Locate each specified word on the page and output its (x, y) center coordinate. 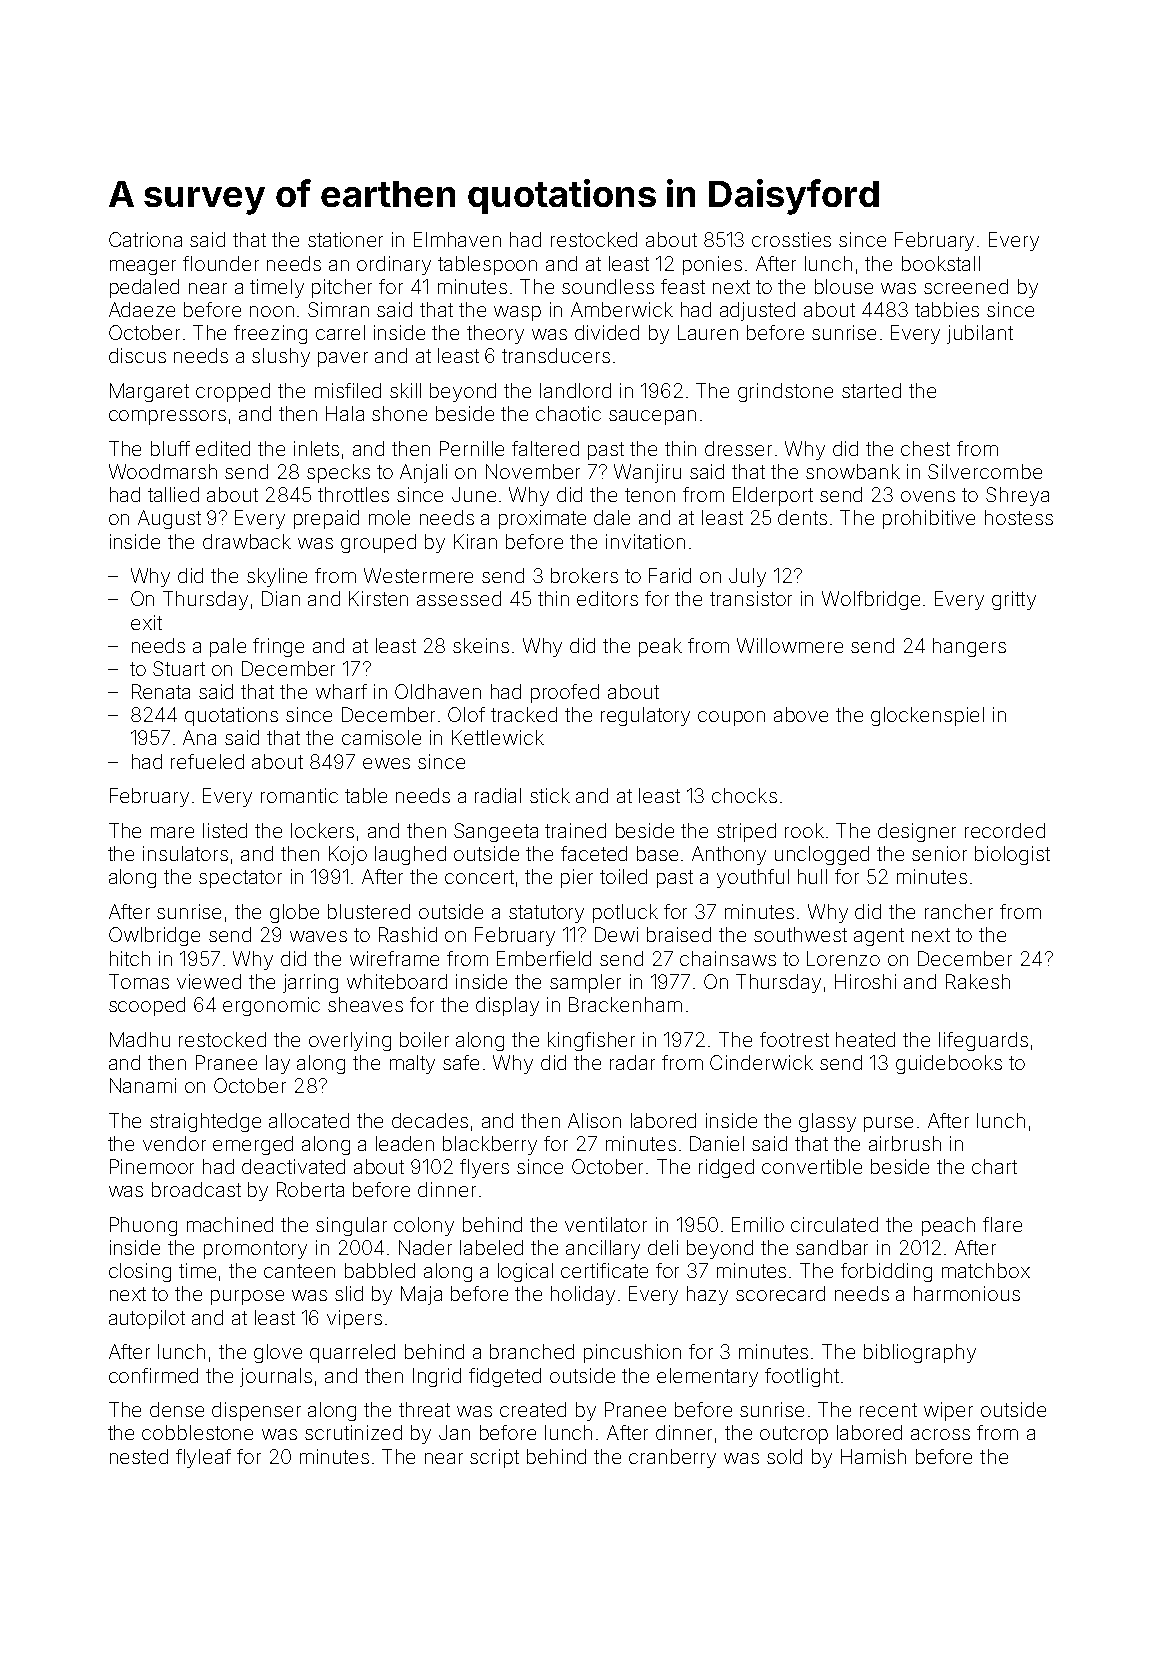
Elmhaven (457, 239)
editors (607, 598)
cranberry (672, 1458)
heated (865, 1039)
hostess (1019, 517)
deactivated (293, 1166)
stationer (345, 239)
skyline (277, 577)
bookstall (941, 263)
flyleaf (203, 1458)
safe (461, 1062)
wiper (948, 1411)
